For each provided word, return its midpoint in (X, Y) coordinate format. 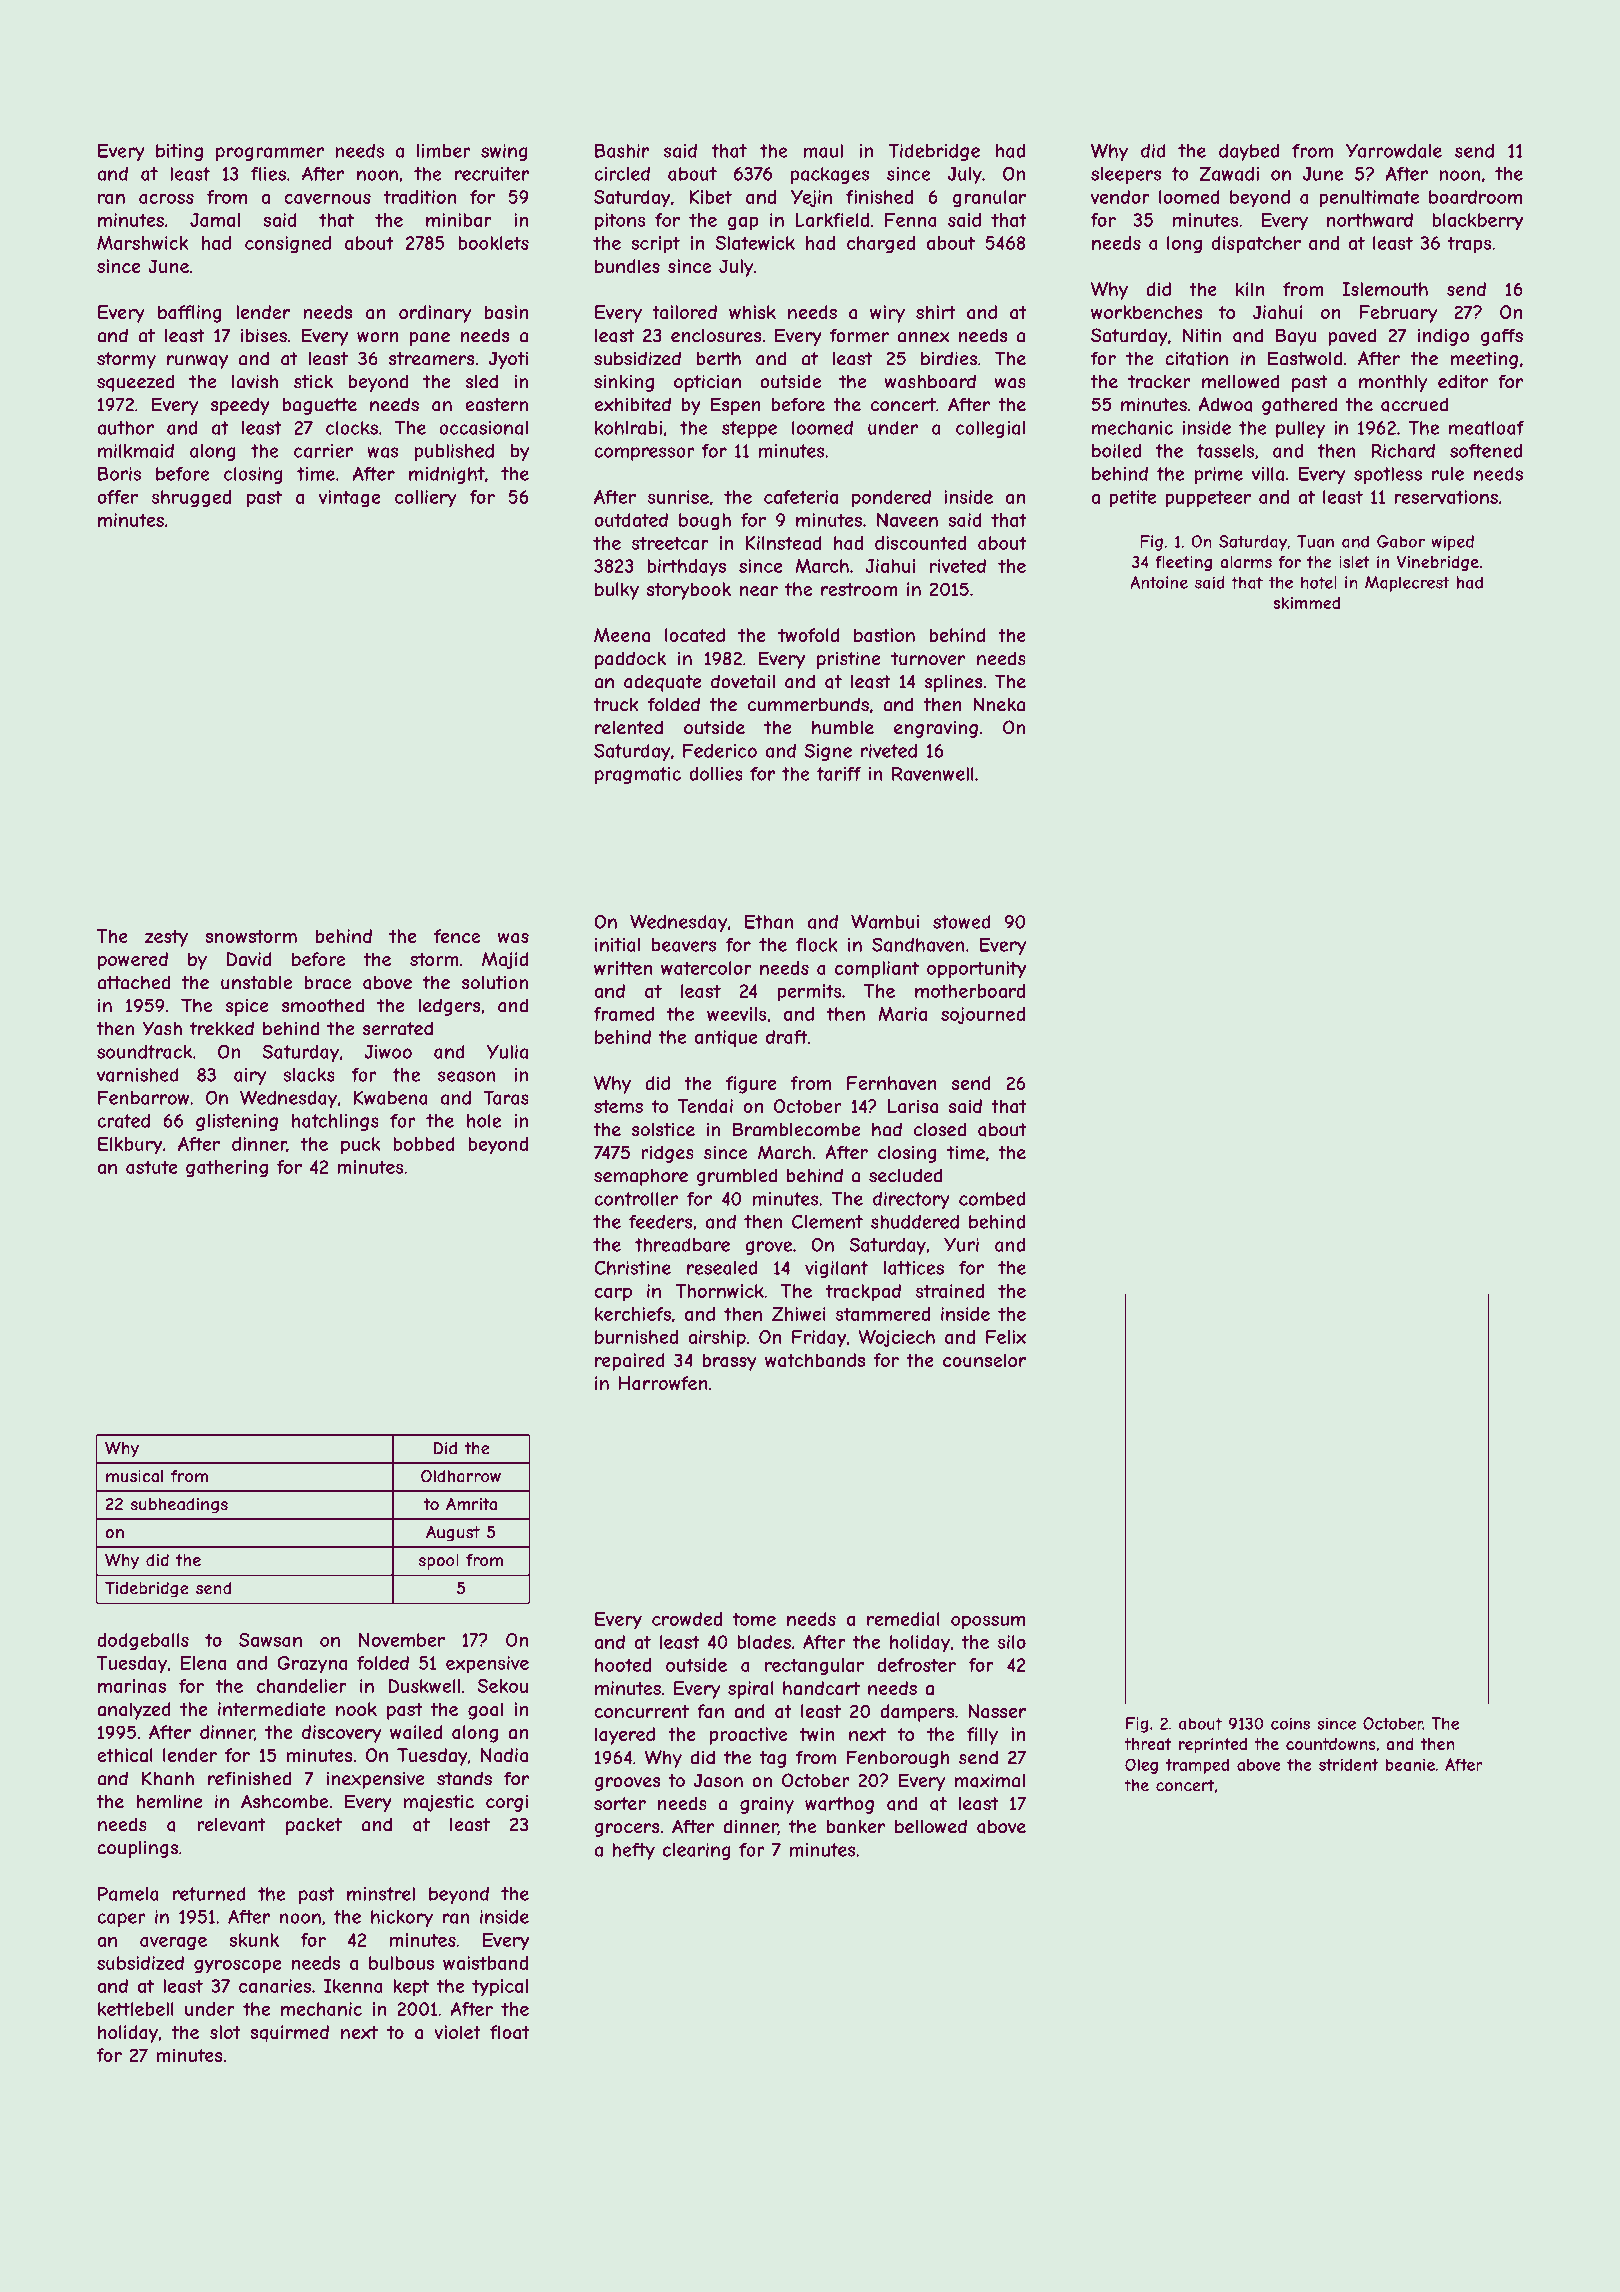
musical (134, 1476)
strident (1348, 1764)
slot (225, 2032)
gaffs (1502, 337)
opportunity (976, 970)
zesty (166, 938)
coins (1290, 1723)
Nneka (999, 704)
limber (444, 151)
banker (855, 1826)
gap (743, 223)
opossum (988, 1622)
